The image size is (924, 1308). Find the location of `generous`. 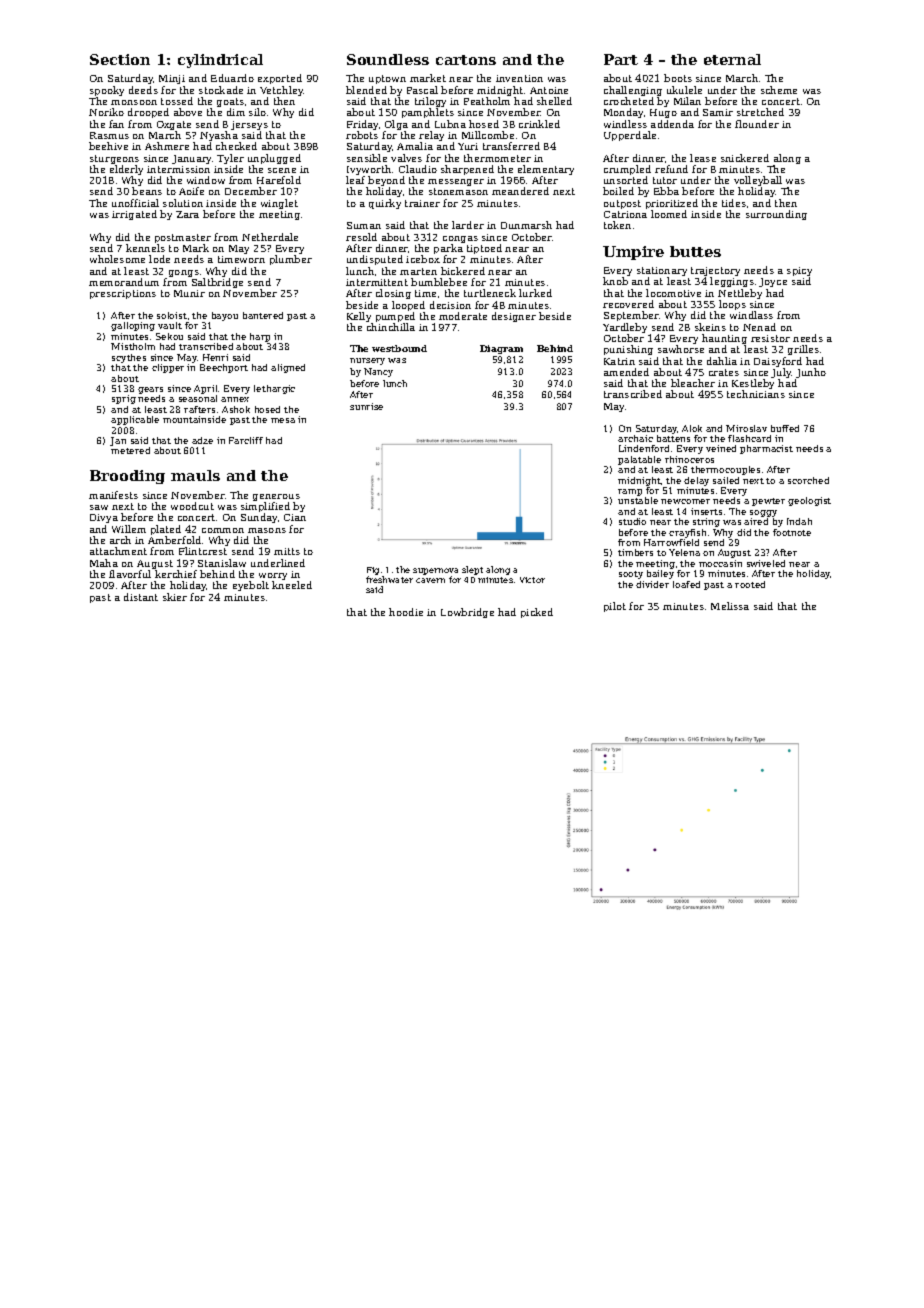

generous is located at coordinates (276, 497).
